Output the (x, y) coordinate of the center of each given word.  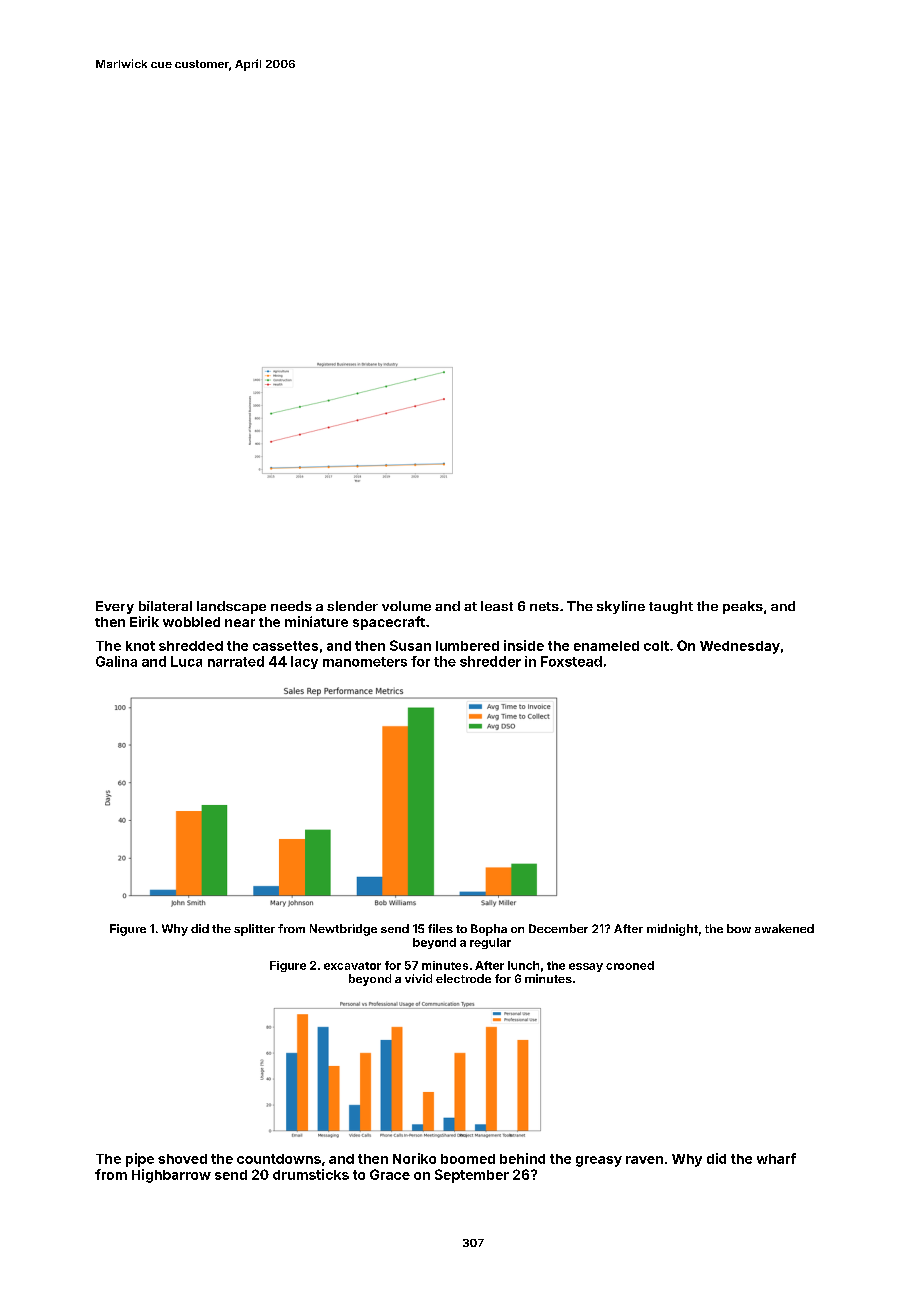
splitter (254, 930)
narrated (236, 661)
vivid (418, 978)
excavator (352, 966)
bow (739, 928)
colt (656, 646)
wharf (776, 1158)
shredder (490, 661)
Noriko (414, 1158)
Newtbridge (343, 930)
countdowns (279, 1159)
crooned (630, 965)
